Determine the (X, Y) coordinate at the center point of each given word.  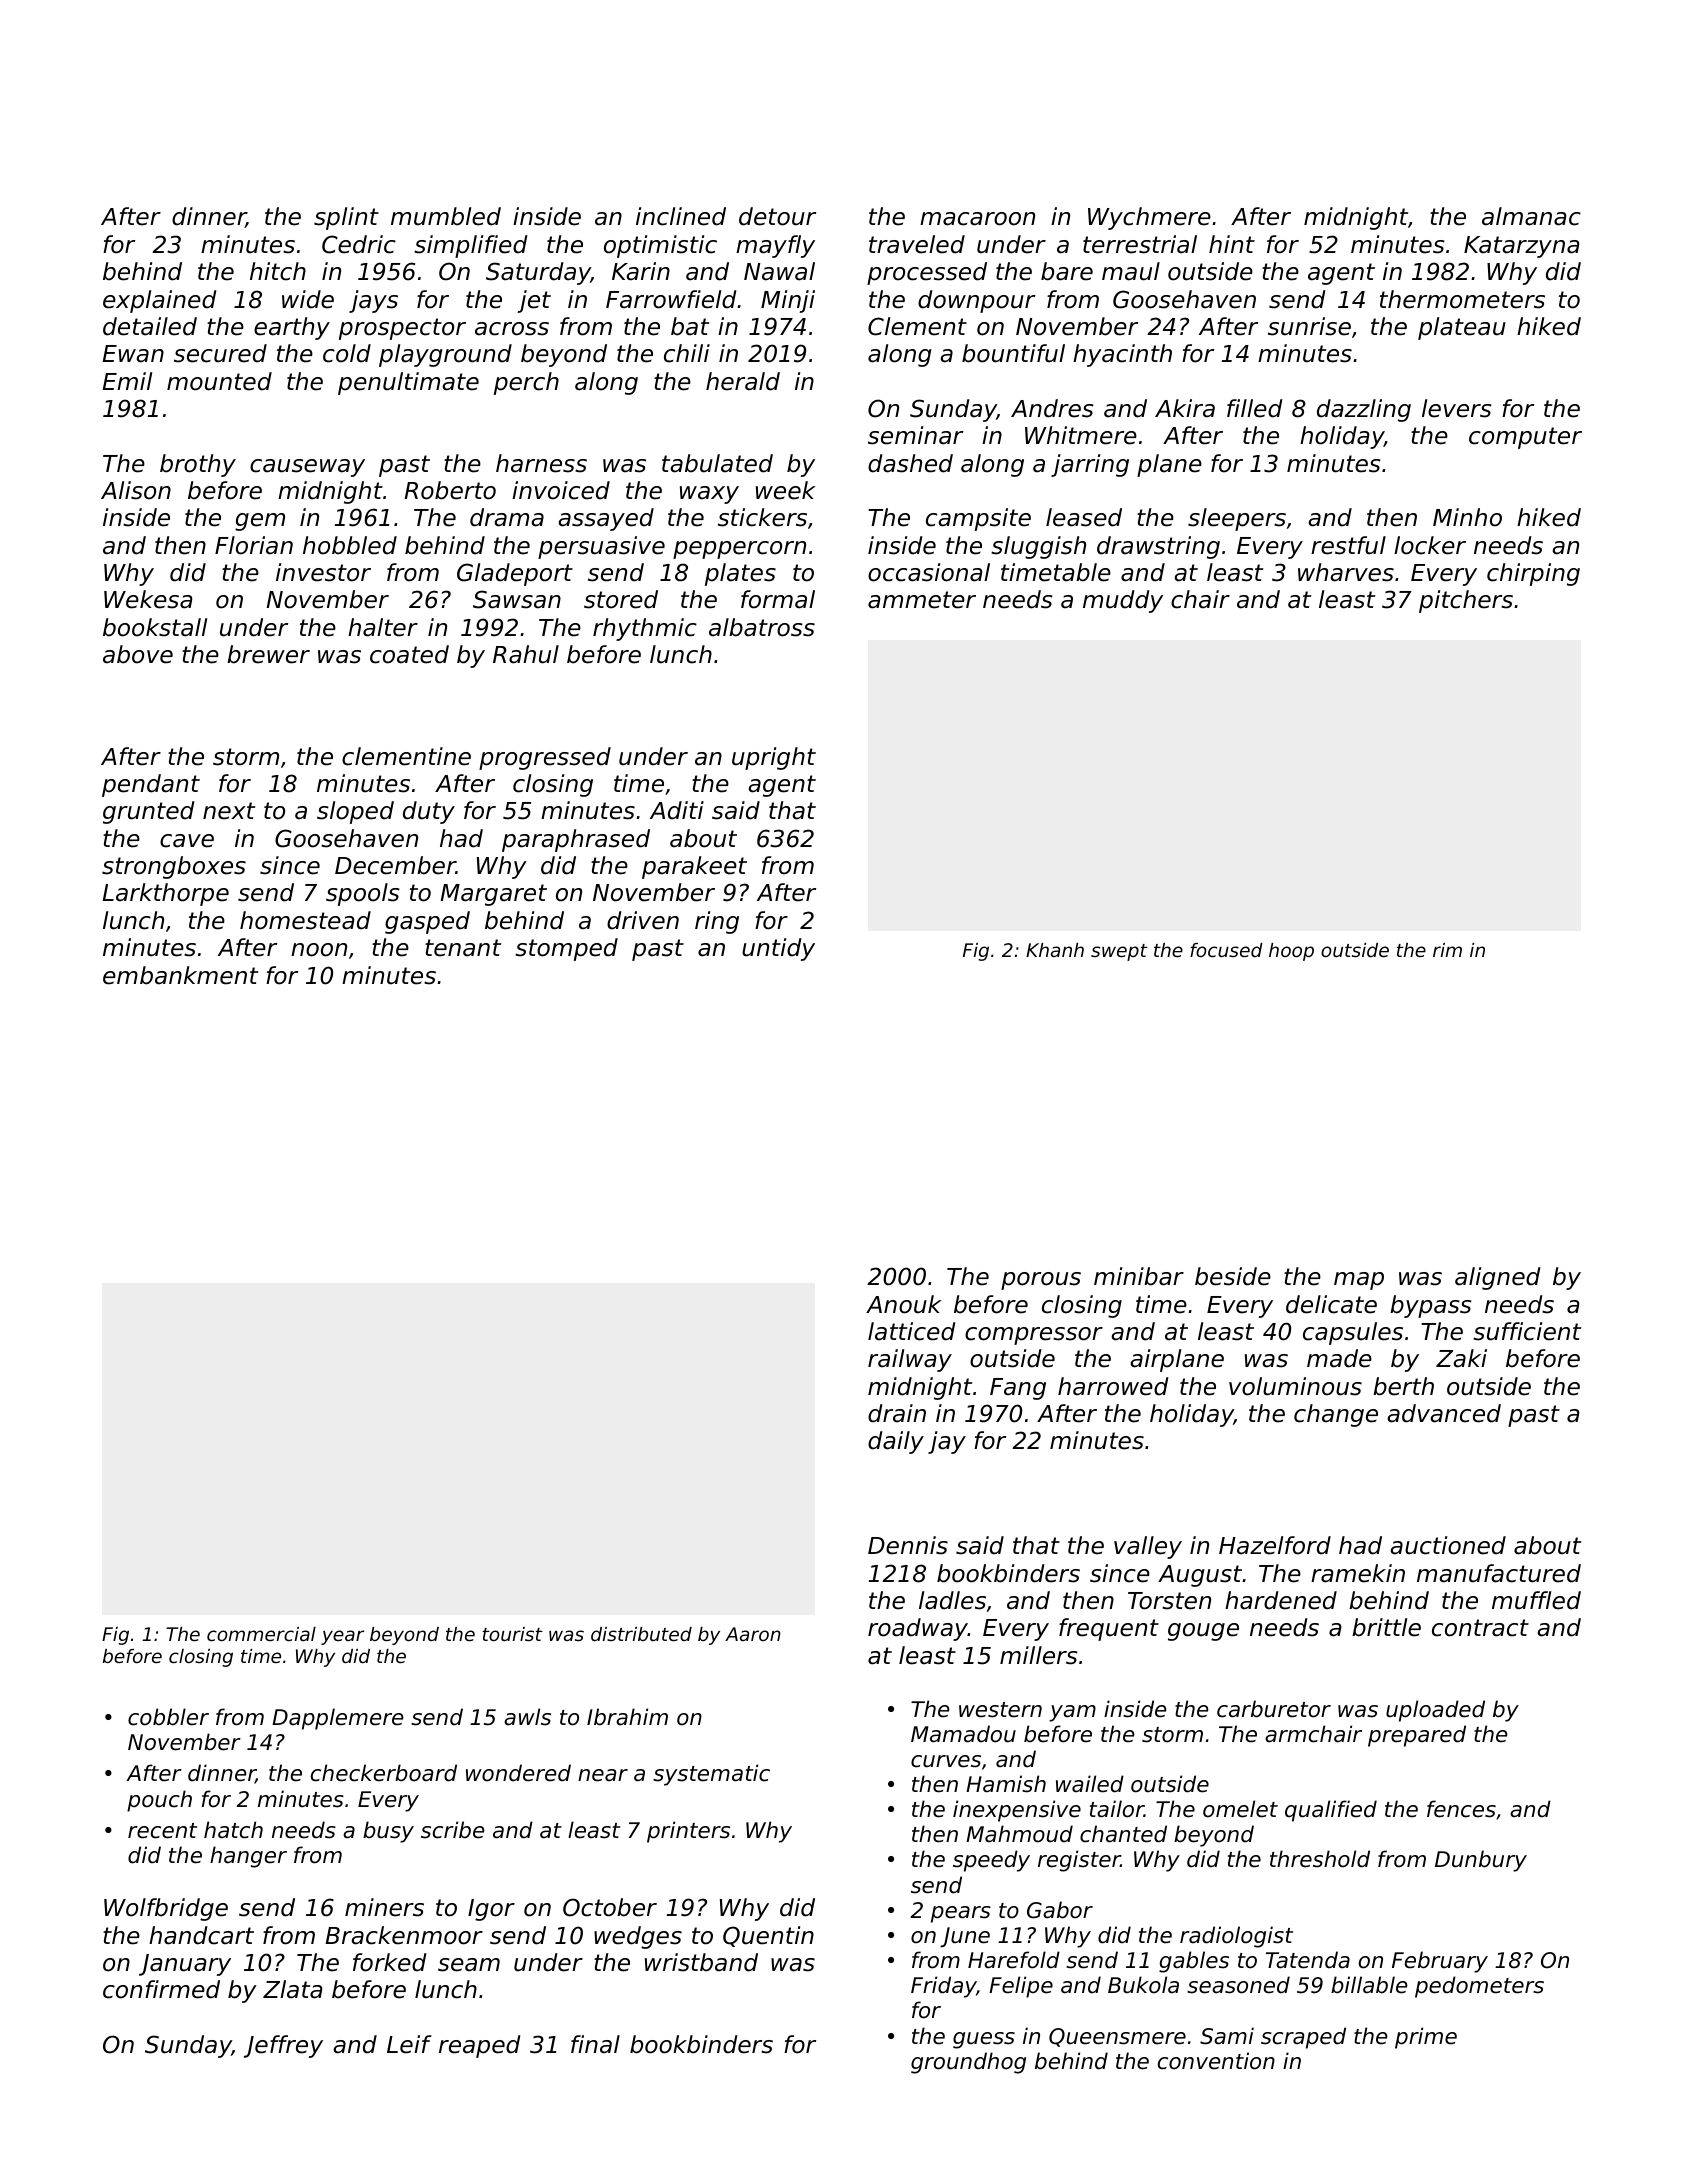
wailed (1090, 1784)
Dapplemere (338, 1719)
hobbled (350, 545)
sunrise (1309, 326)
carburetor (1274, 1709)
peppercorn (739, 550)
